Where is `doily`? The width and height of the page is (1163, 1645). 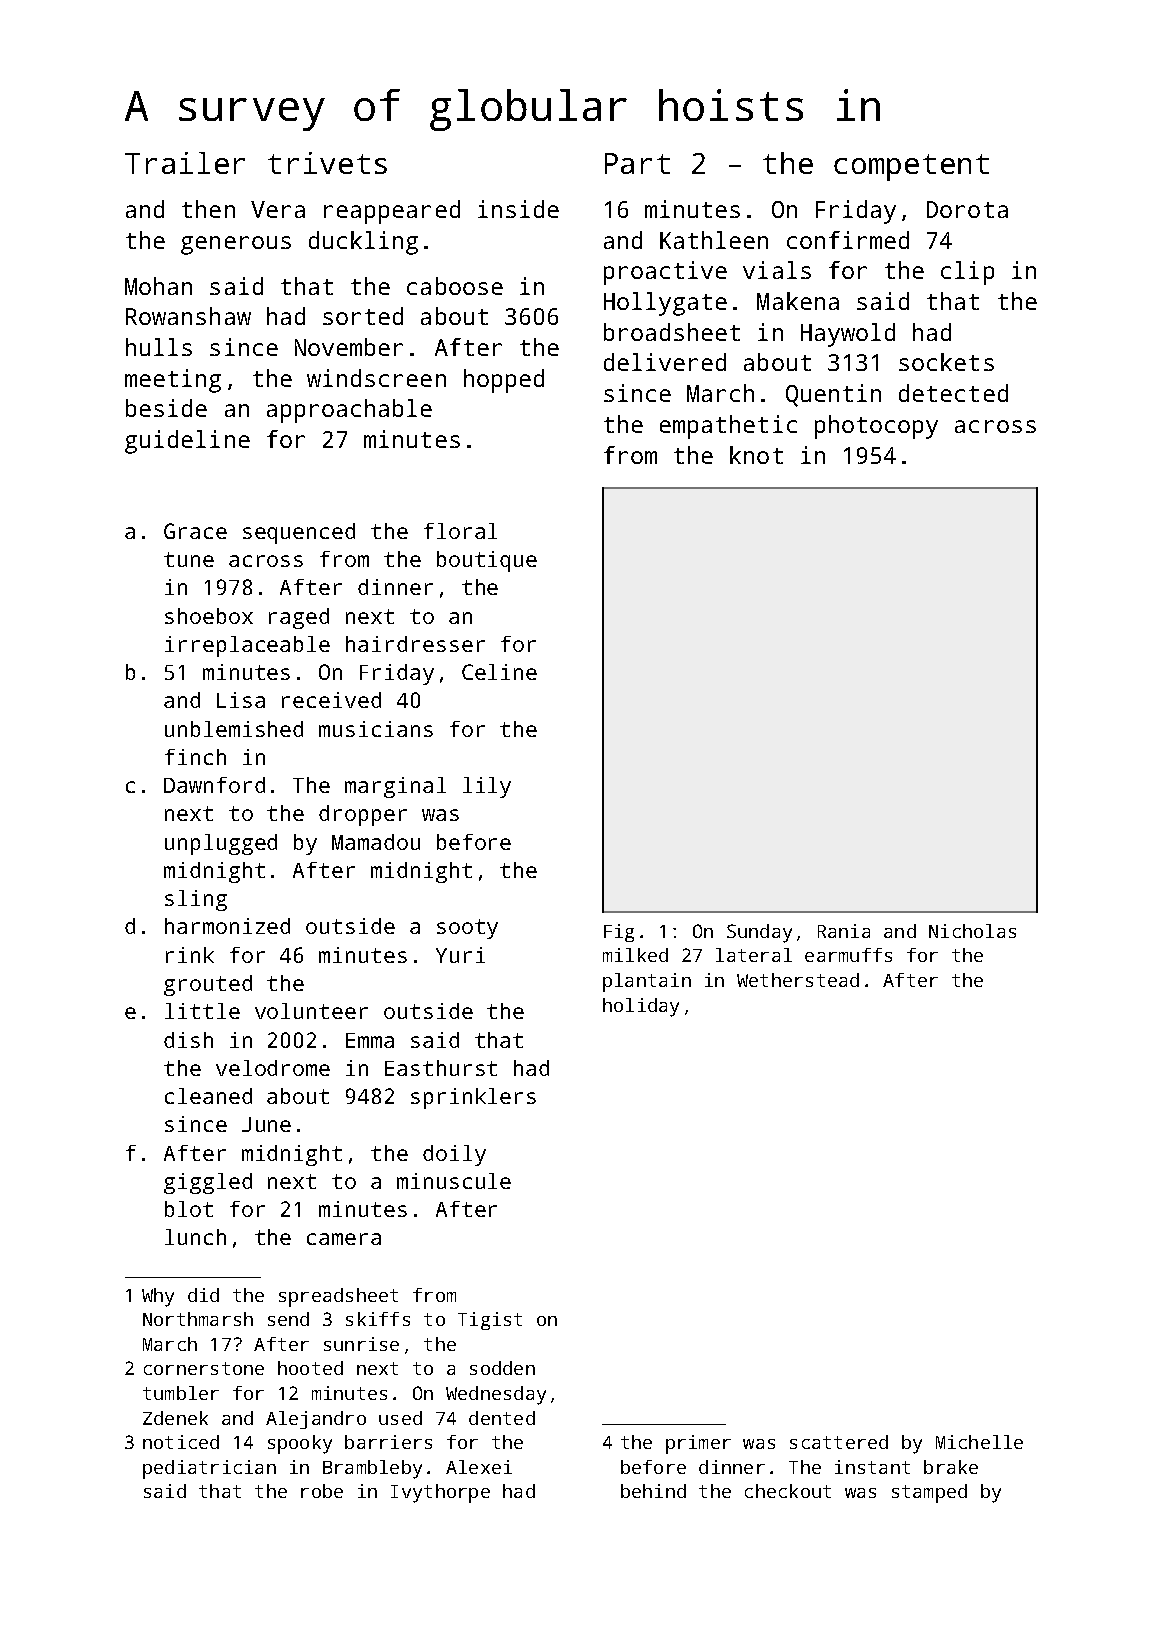 doily is located at coordinates (454, 1155).
